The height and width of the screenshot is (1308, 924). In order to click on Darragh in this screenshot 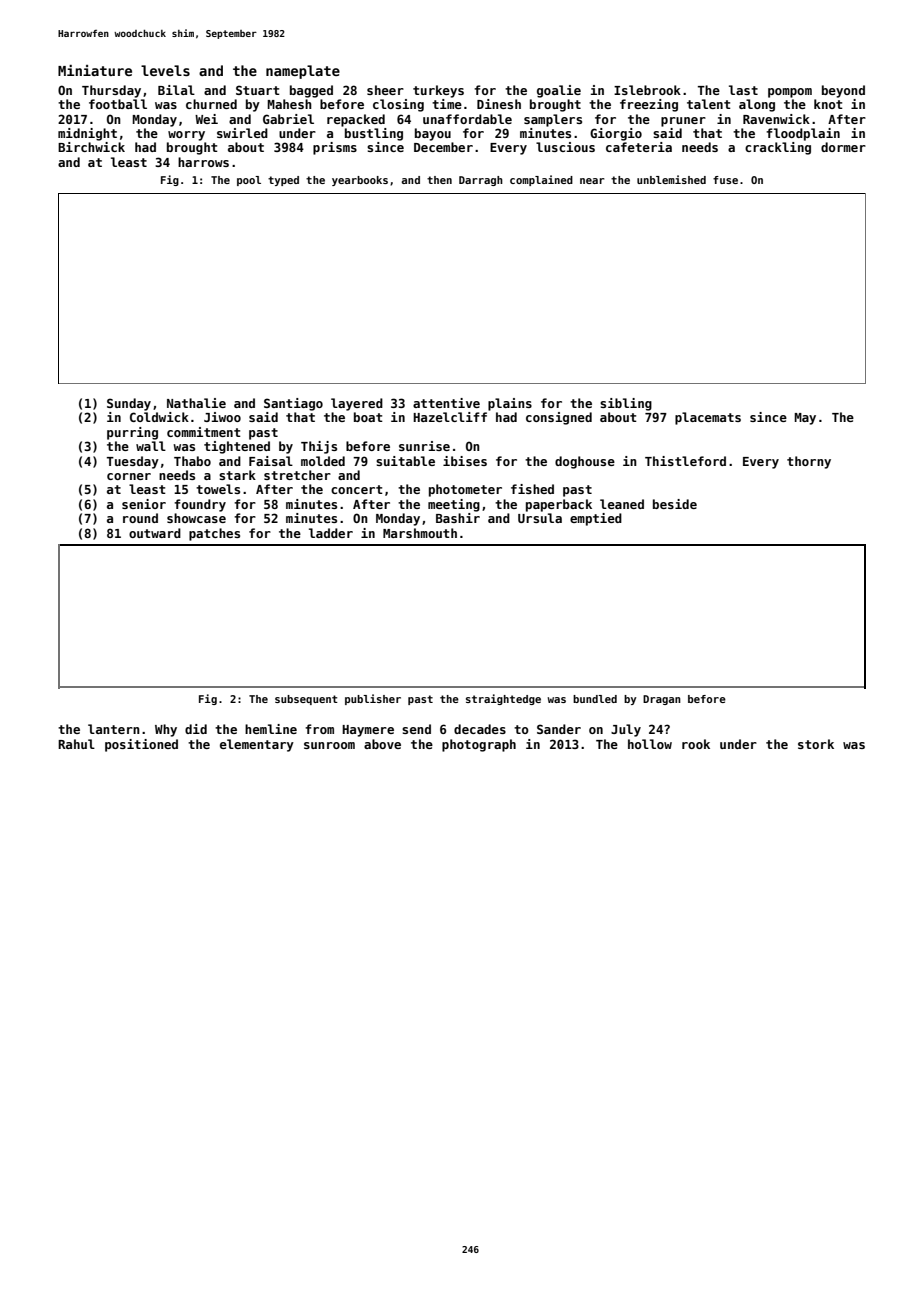, I will do `click(481, 181)`.
